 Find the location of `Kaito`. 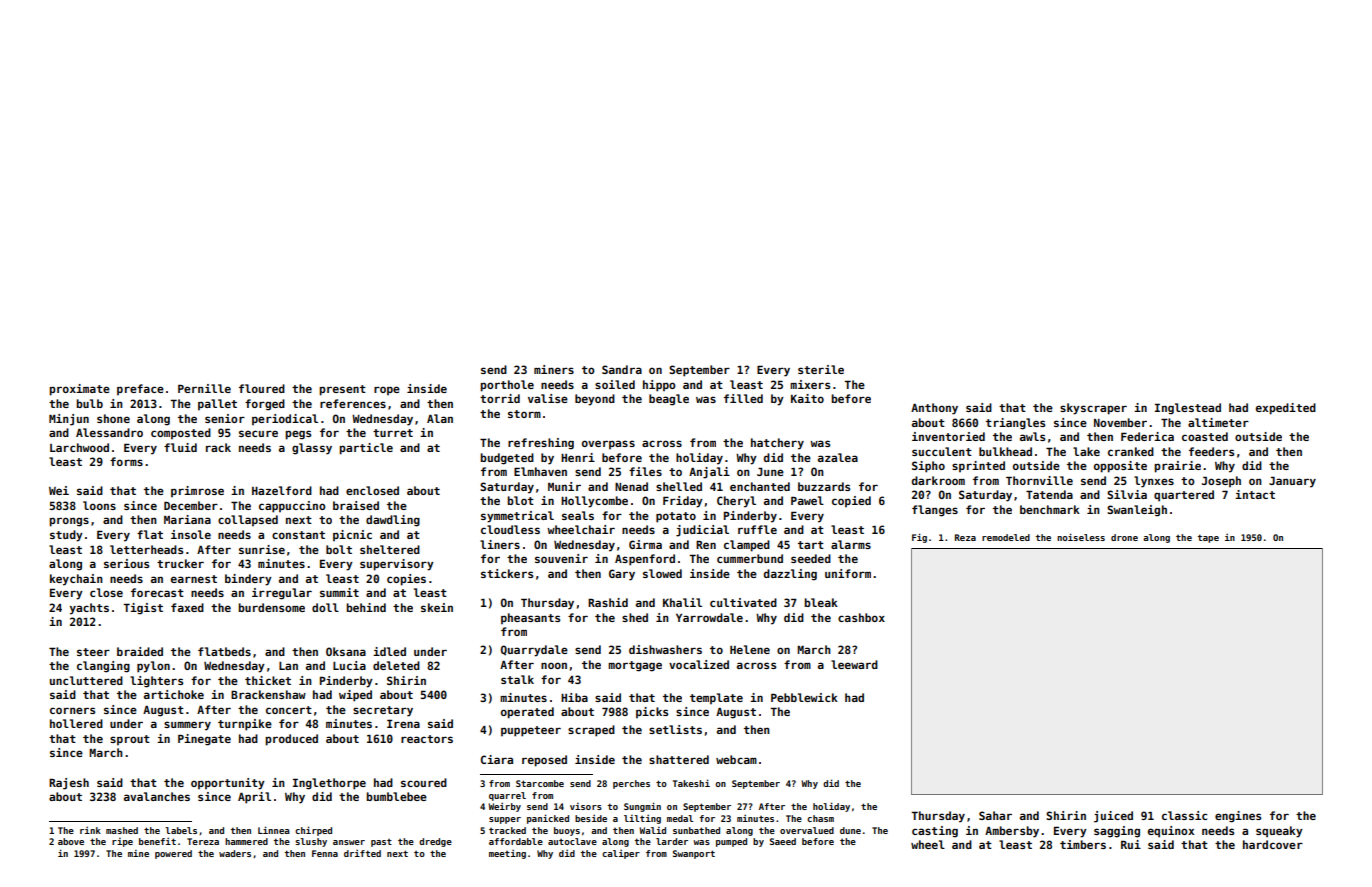

Kaito is located at coordinates (807, 398).
